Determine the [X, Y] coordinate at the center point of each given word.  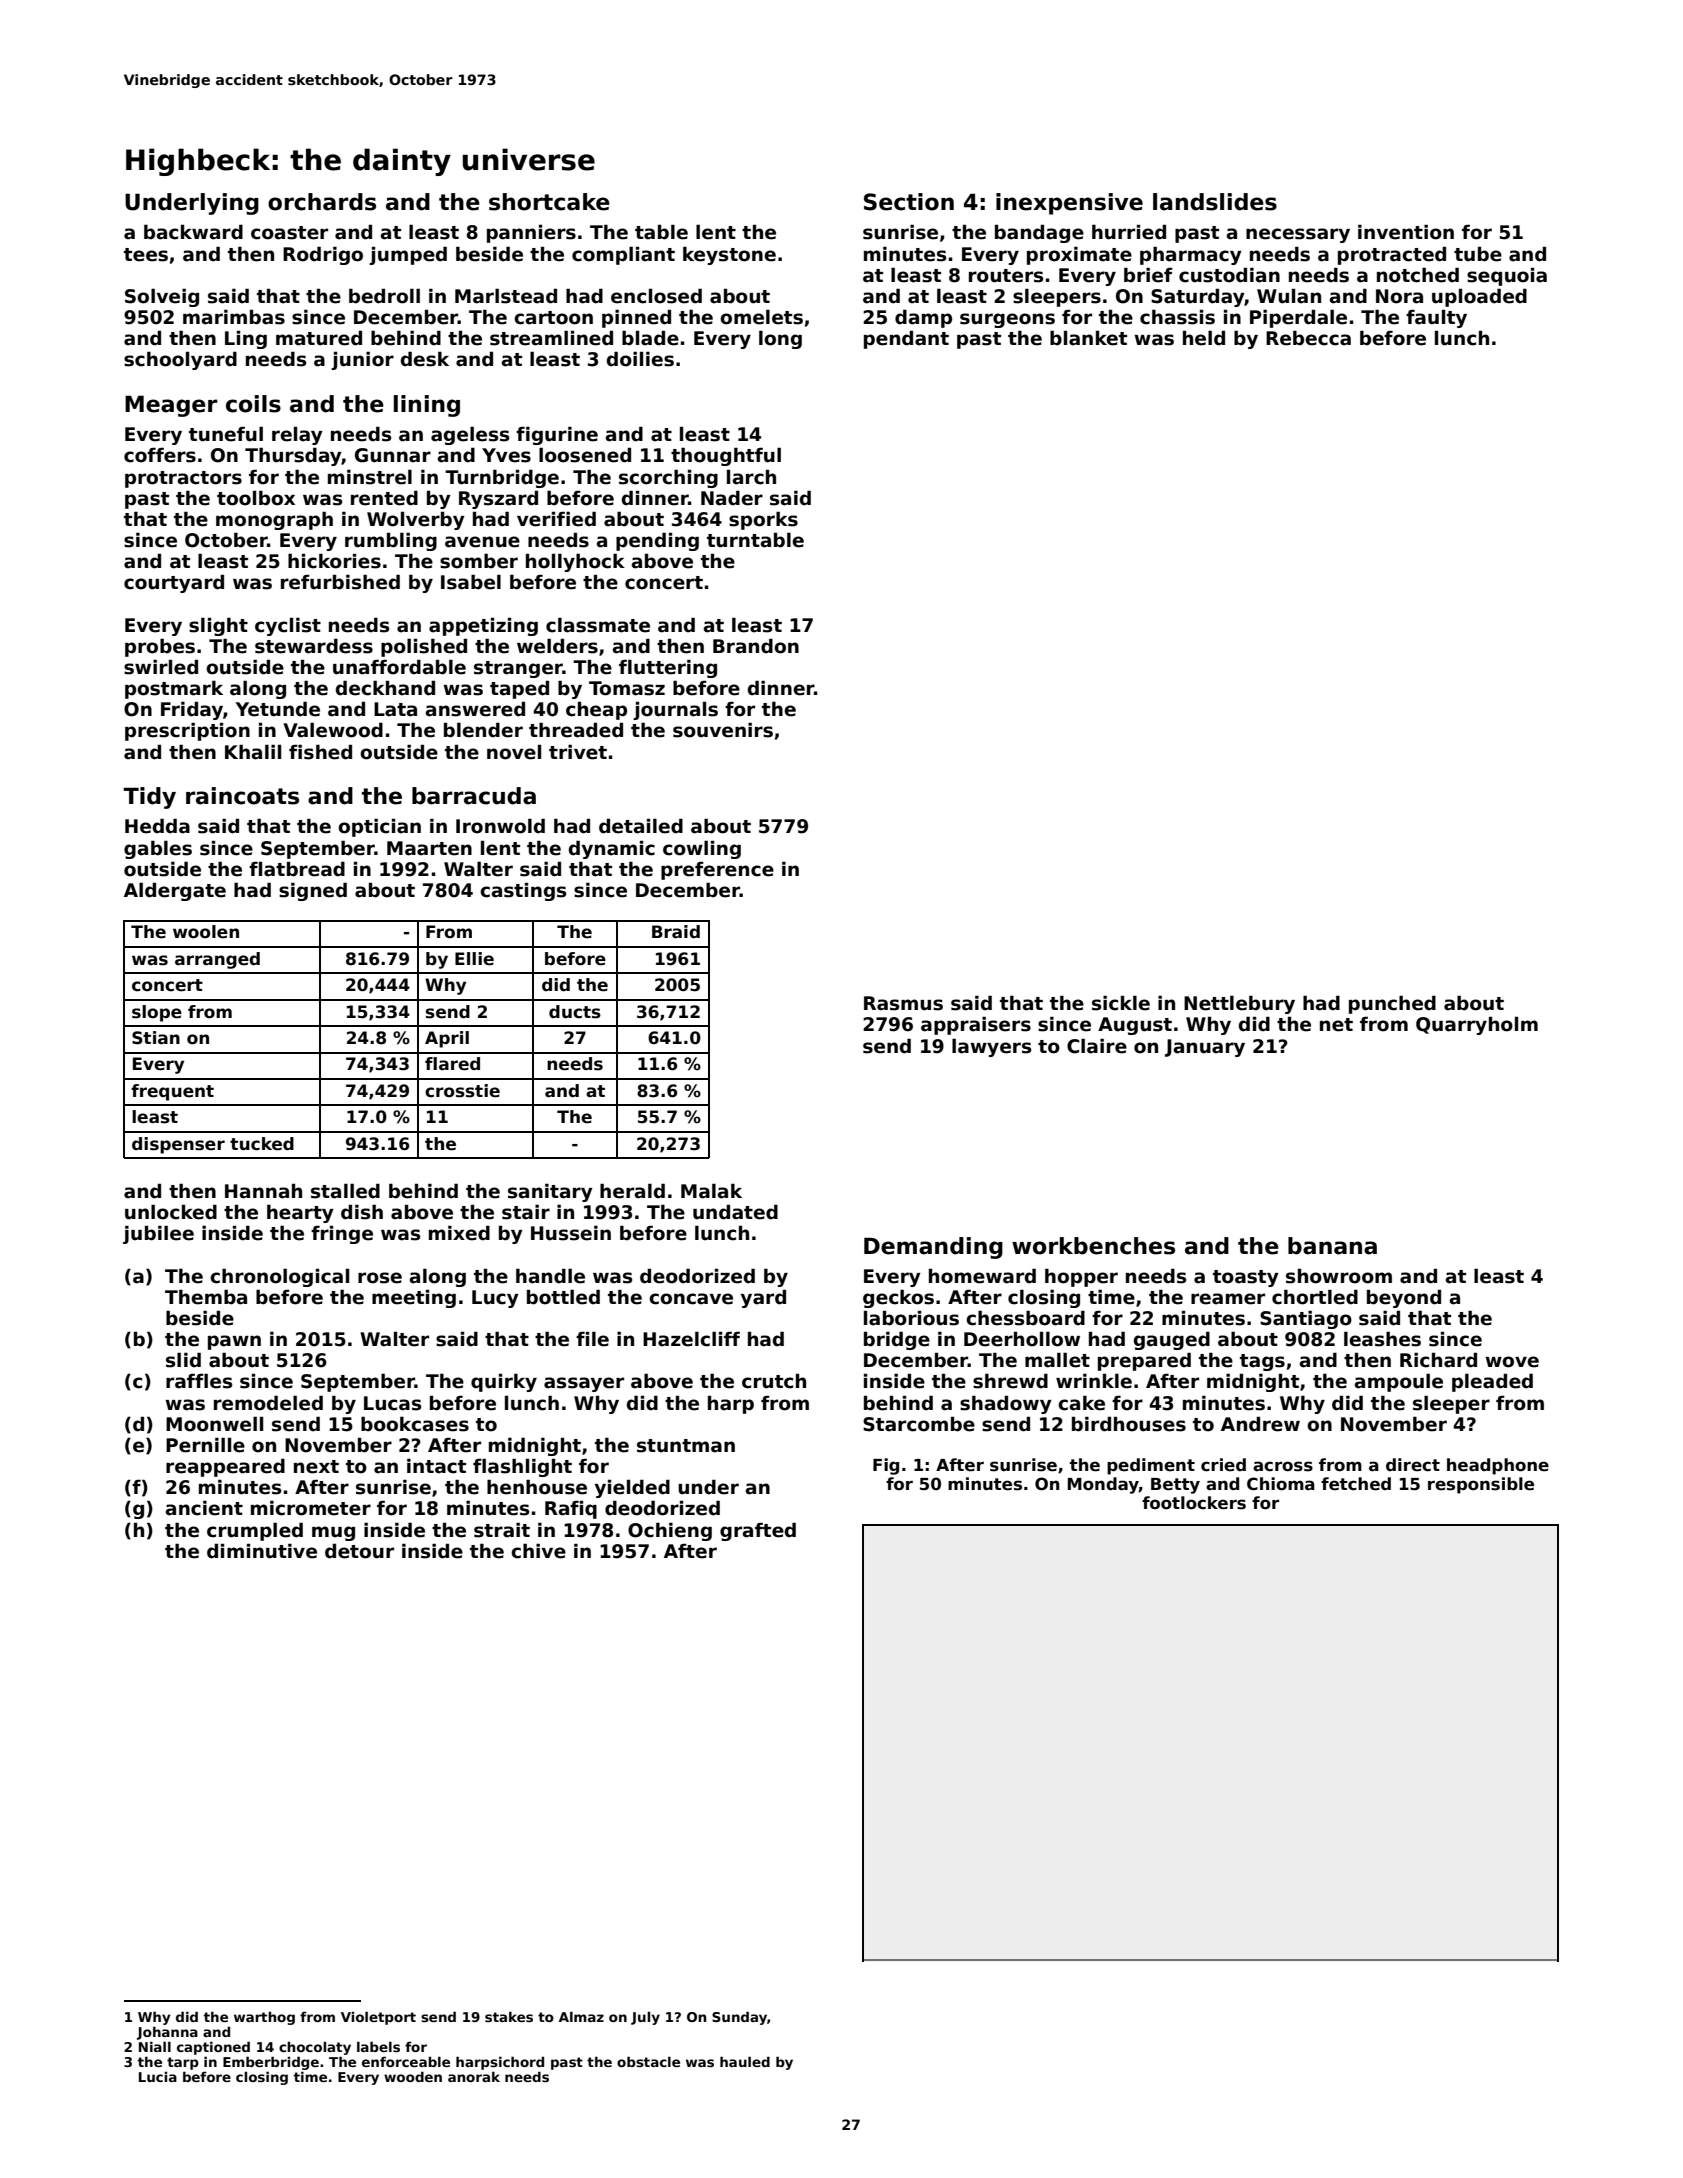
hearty [300, 1213]
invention [1406, 232]
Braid [676, 932]
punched [1392, 1004]
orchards [322, 202]
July [645, 2018]
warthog [264, 2018]
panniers [531, 233]
